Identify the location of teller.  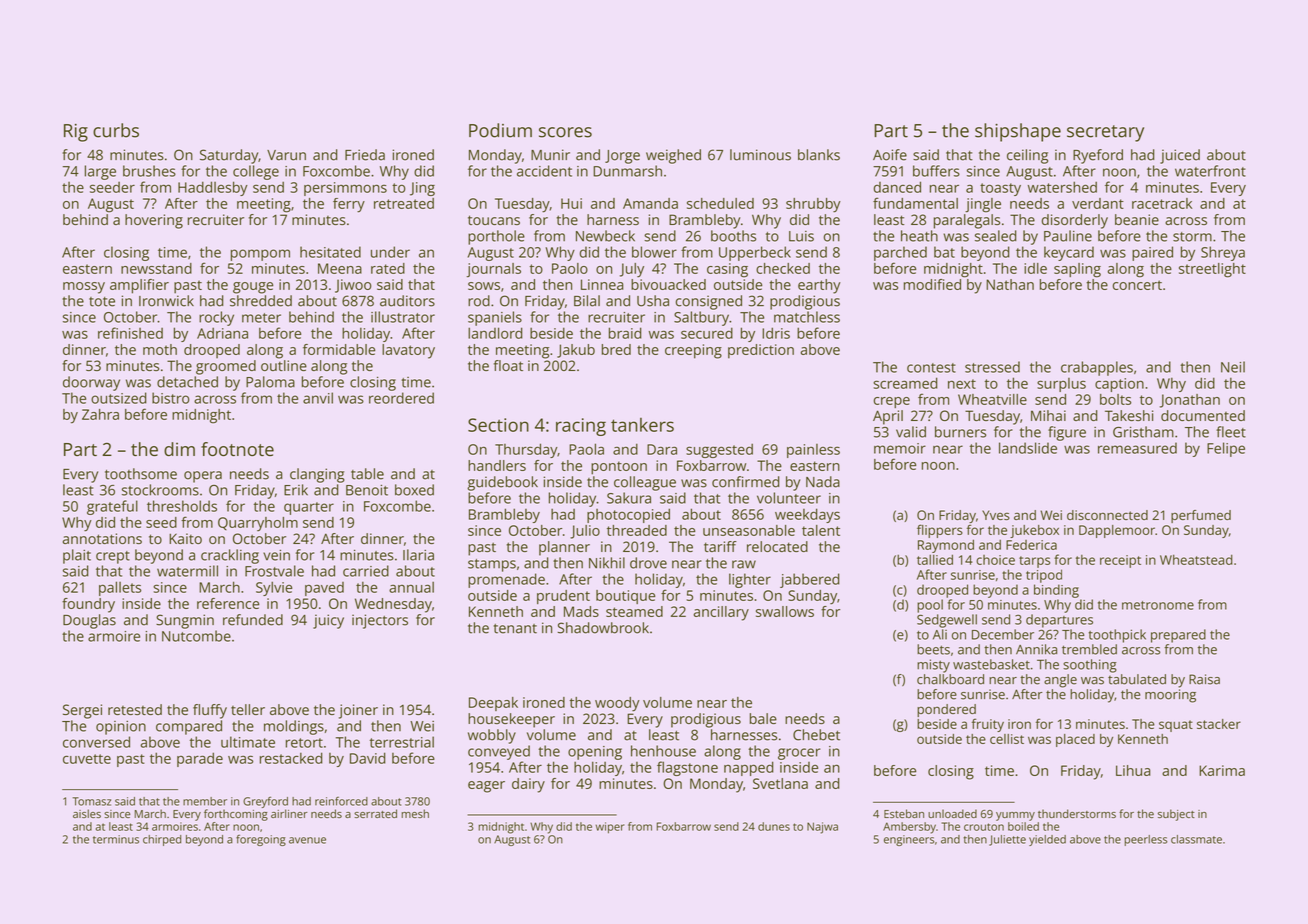
(248, 709).
